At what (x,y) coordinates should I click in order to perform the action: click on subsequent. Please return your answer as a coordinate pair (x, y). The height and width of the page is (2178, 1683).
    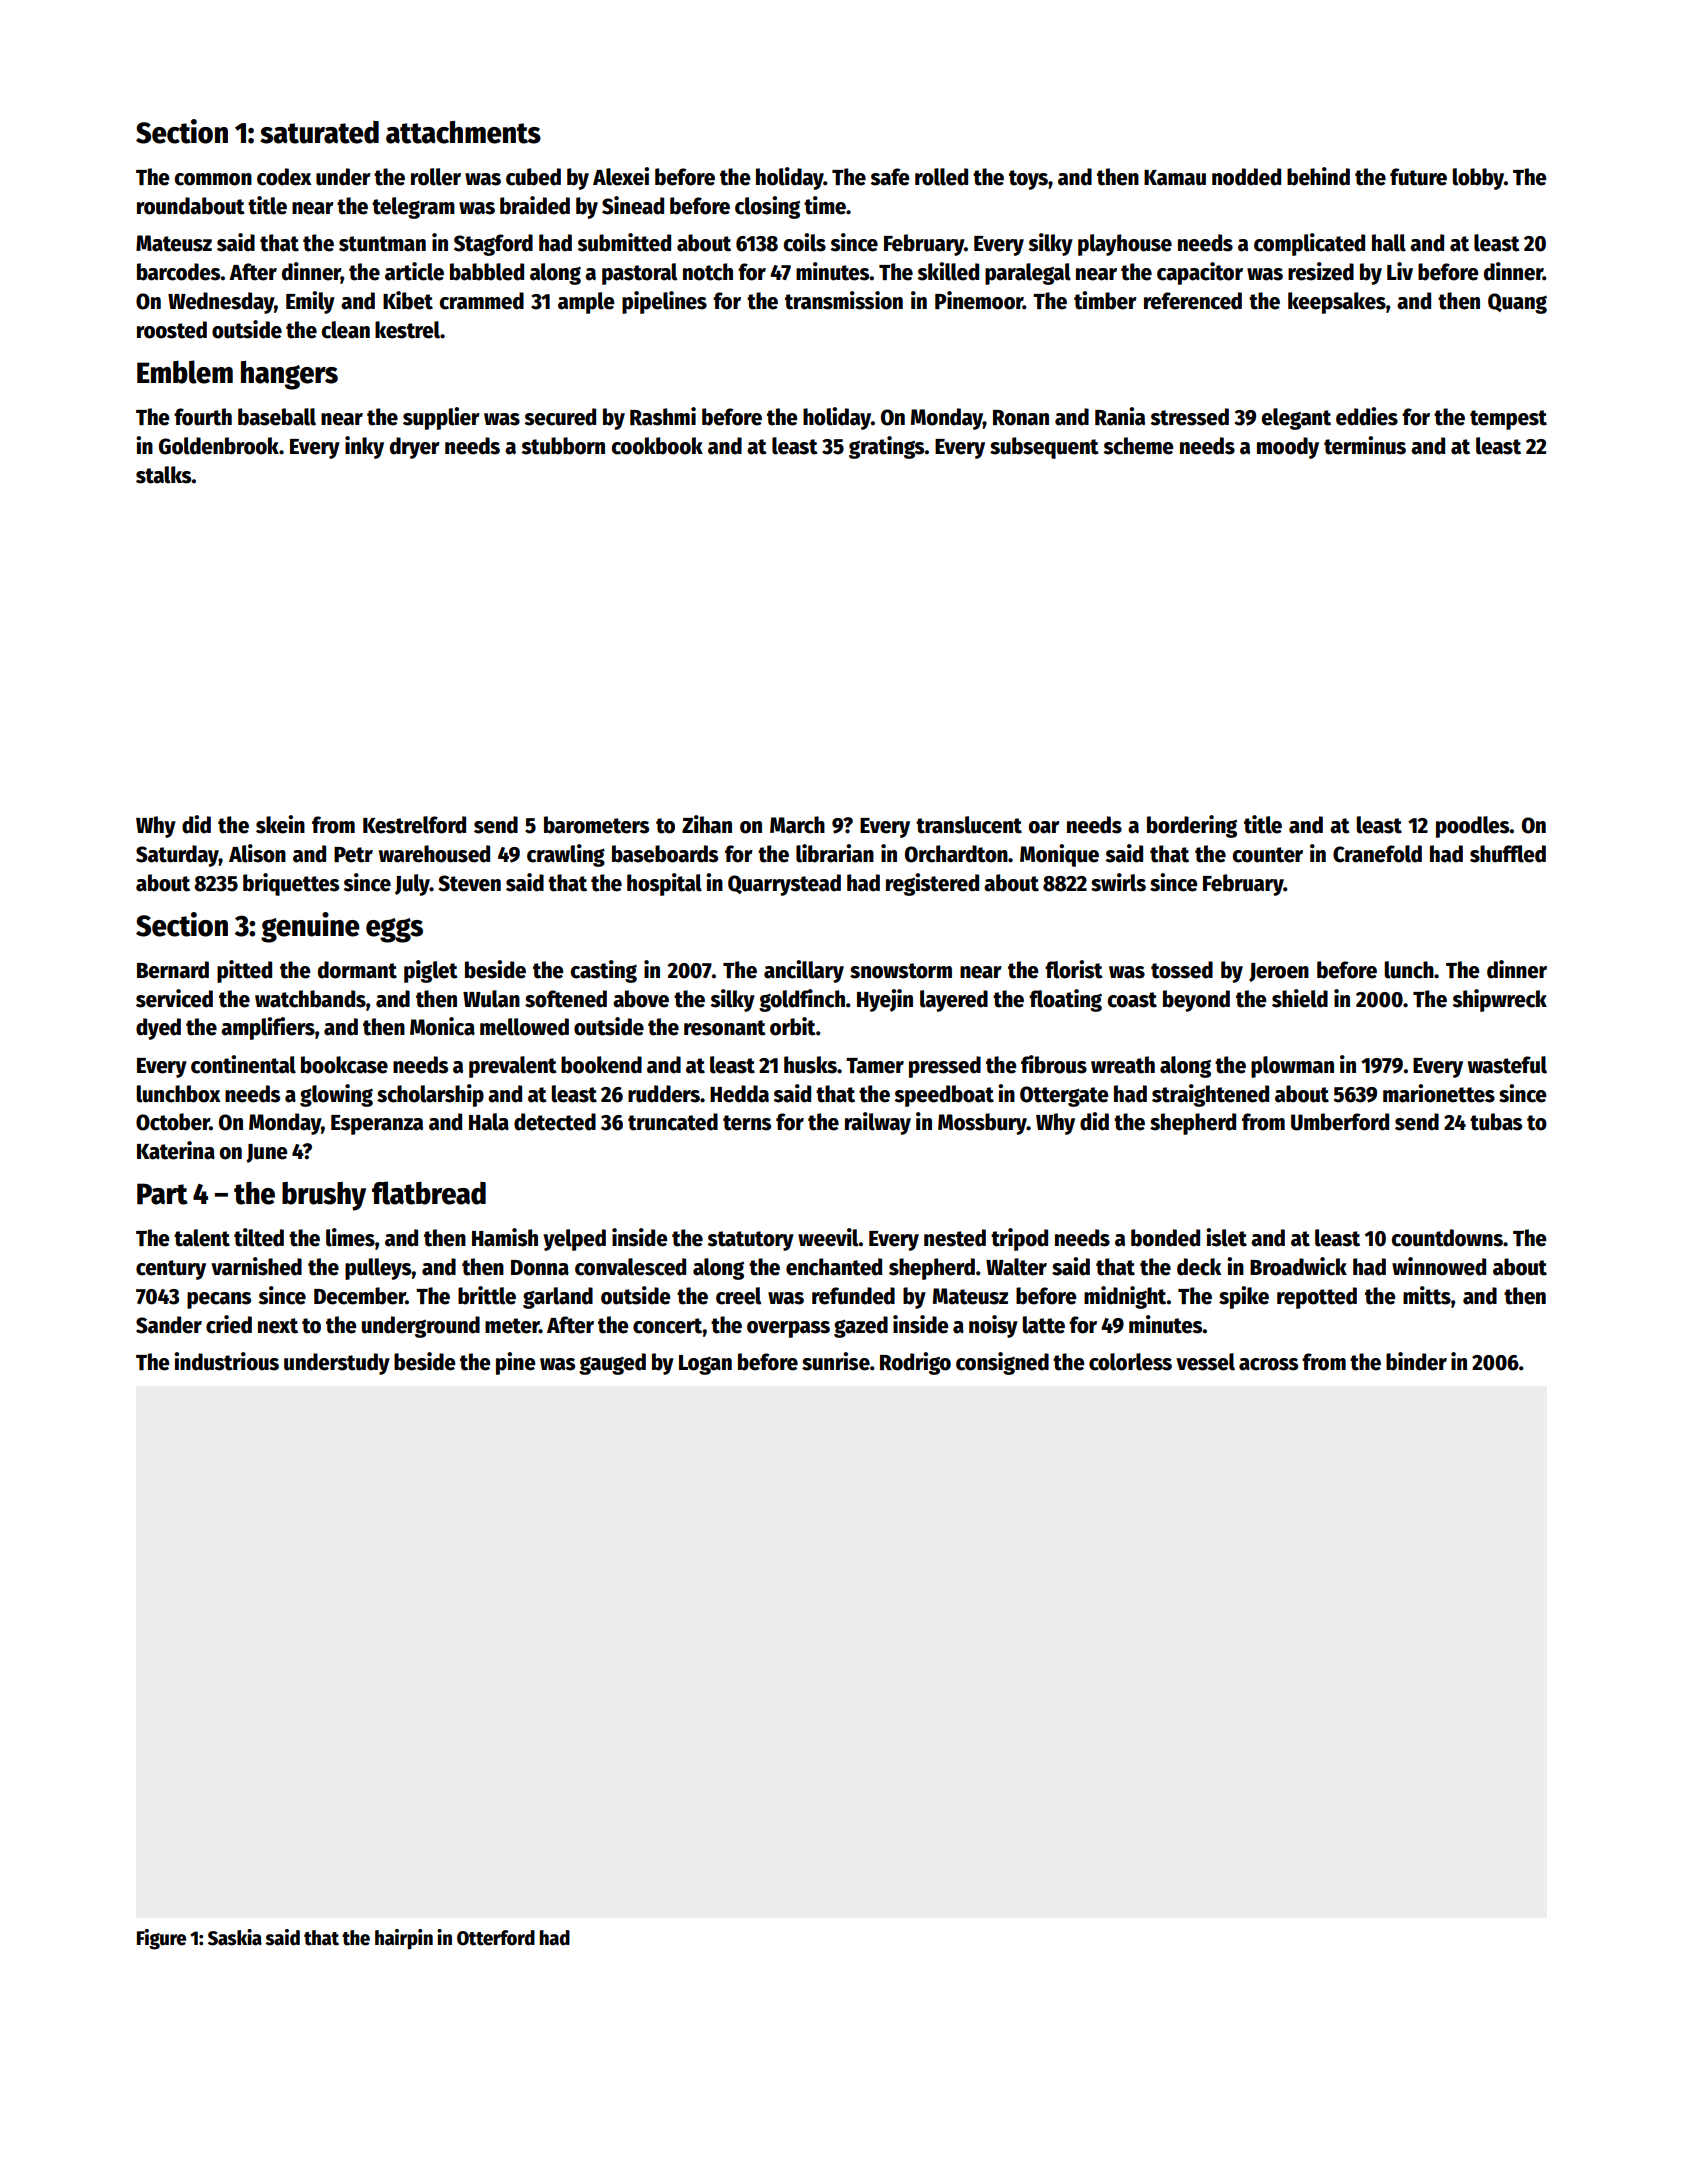
    Looking at the image, I should click on (1044, 448).
